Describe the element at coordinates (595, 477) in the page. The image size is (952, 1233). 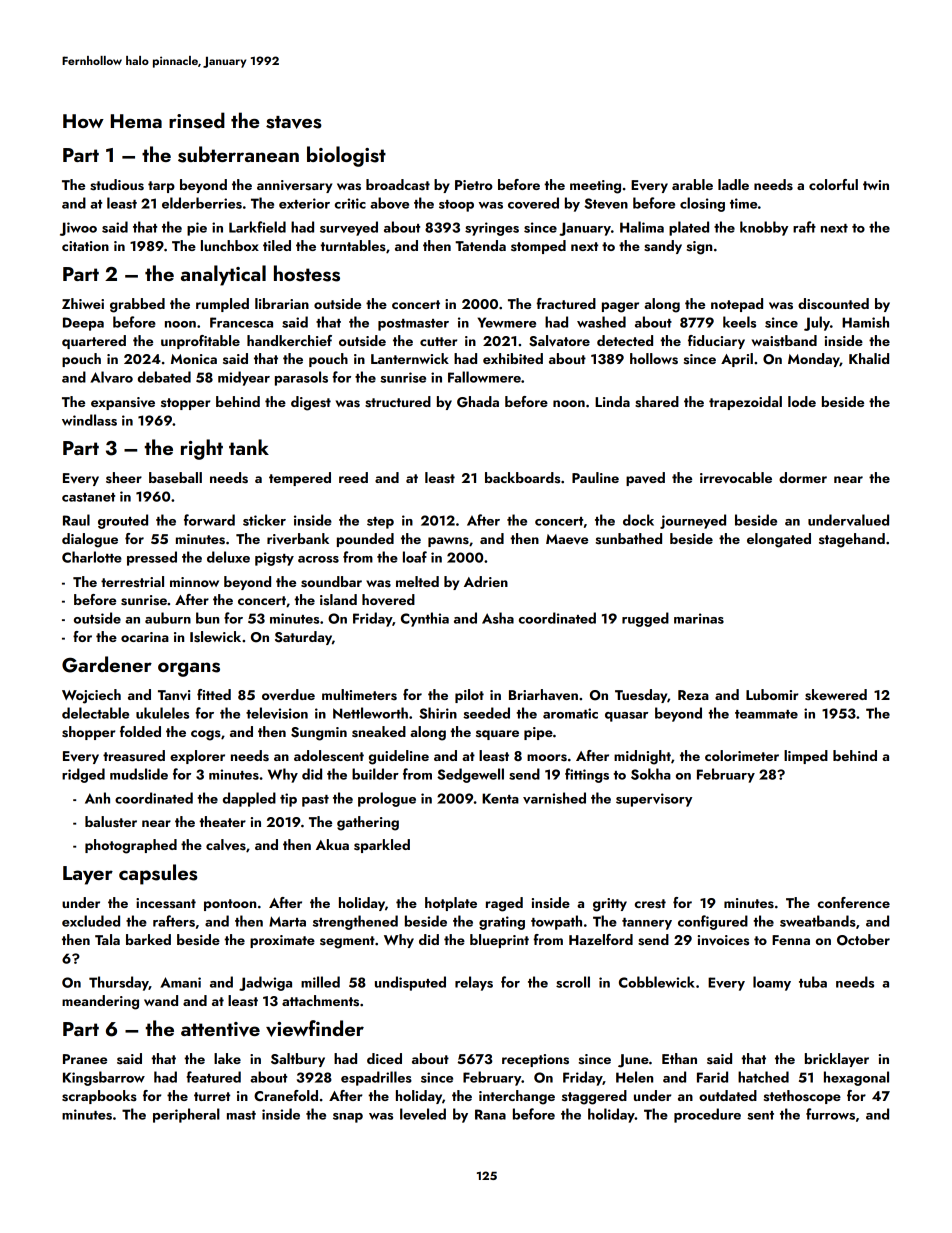
I see `Pauline` at that location.
